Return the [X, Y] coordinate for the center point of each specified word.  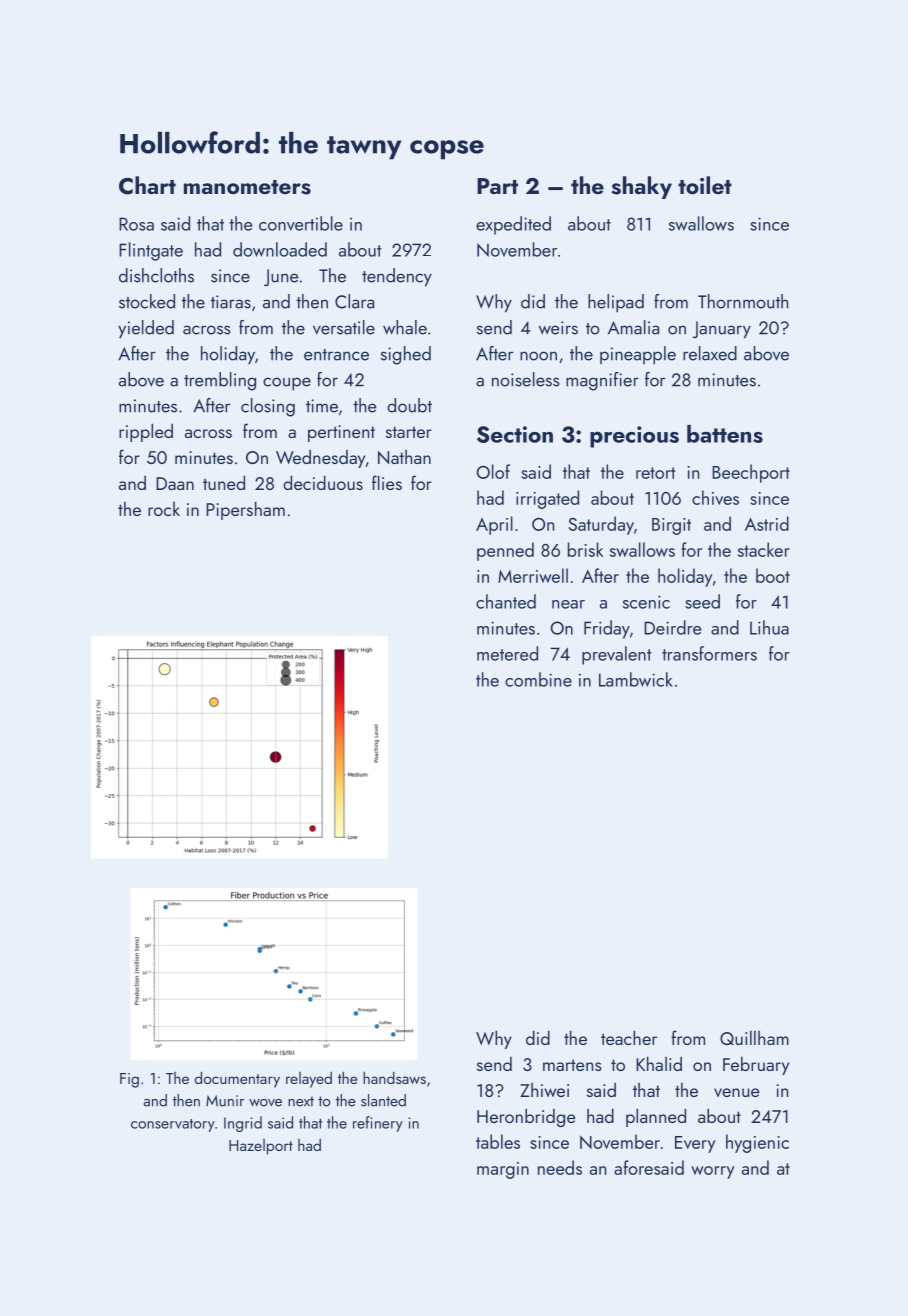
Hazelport [261, 1147]
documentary [237, 1079]
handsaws [394, 1078]
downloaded [280, 249]
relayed [309, 1080]
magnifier [602, 381]
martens [572, 1065]
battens [725, 434]
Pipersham [245, 510]
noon [538, 356]
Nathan [404, 457]
